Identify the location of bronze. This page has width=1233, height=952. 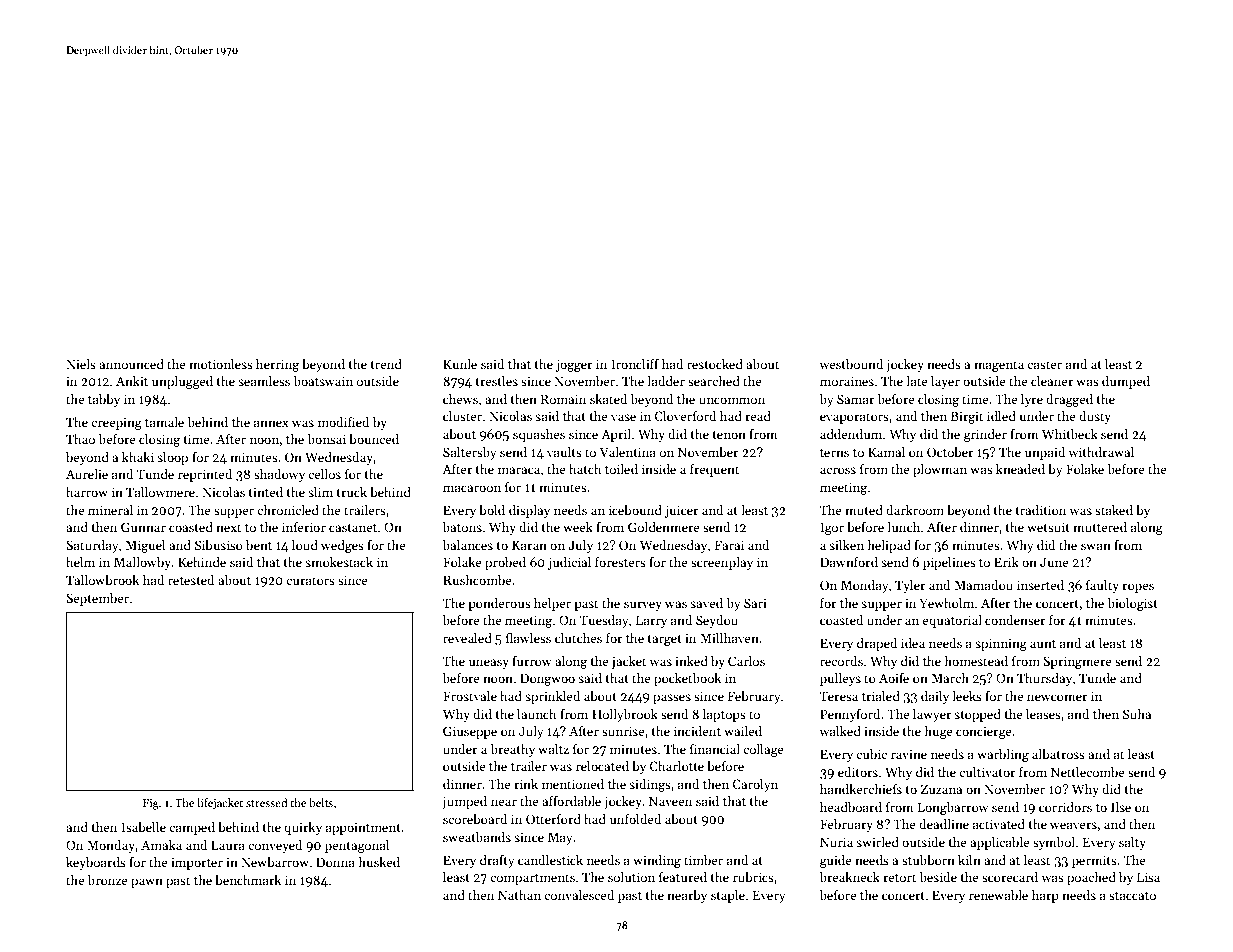
(107, 880).
